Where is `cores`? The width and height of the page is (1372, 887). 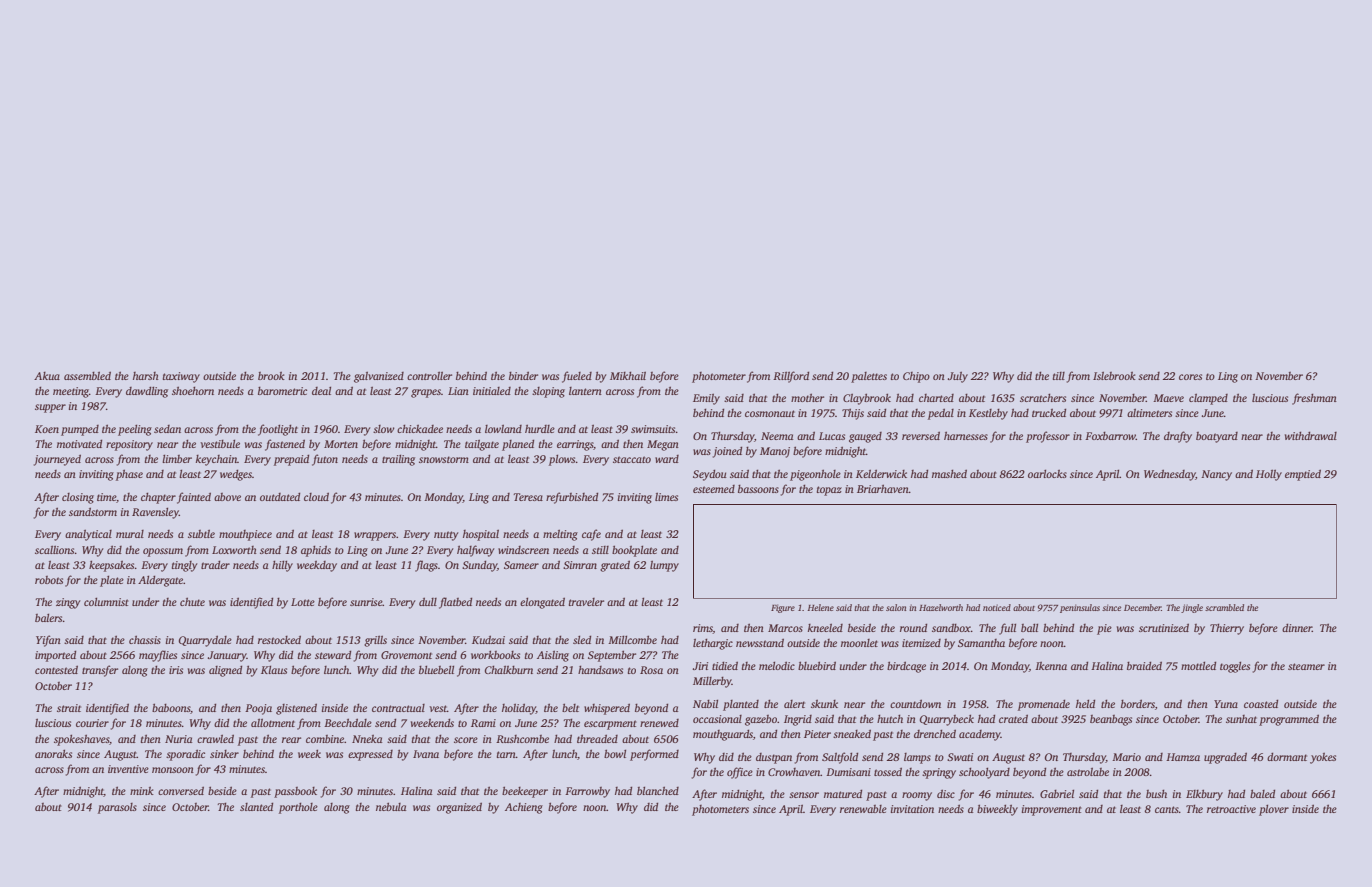
cores is located at coordinates (1190, 377).
